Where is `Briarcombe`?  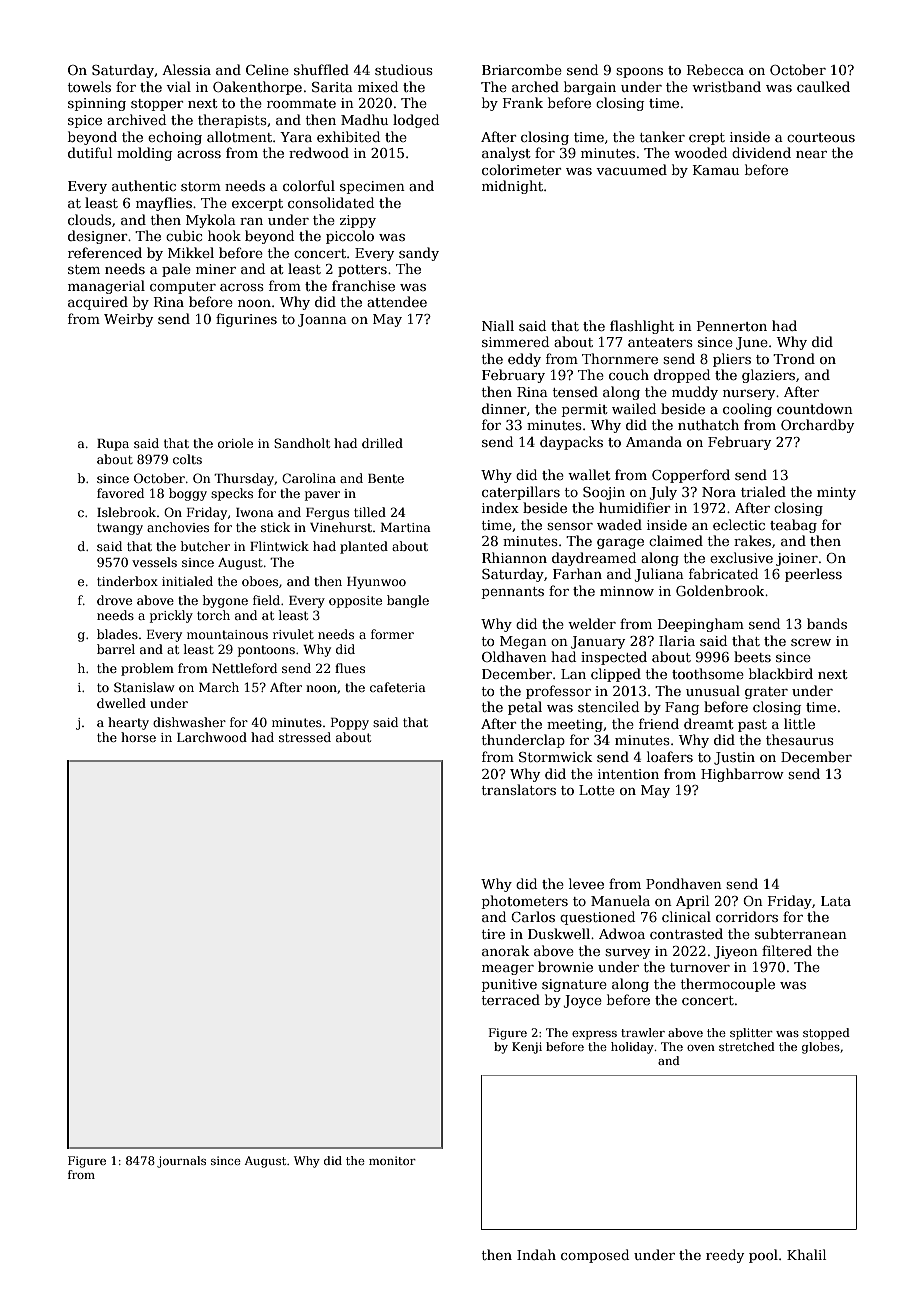
Briarcombe is located at coordinates (522, 69).
